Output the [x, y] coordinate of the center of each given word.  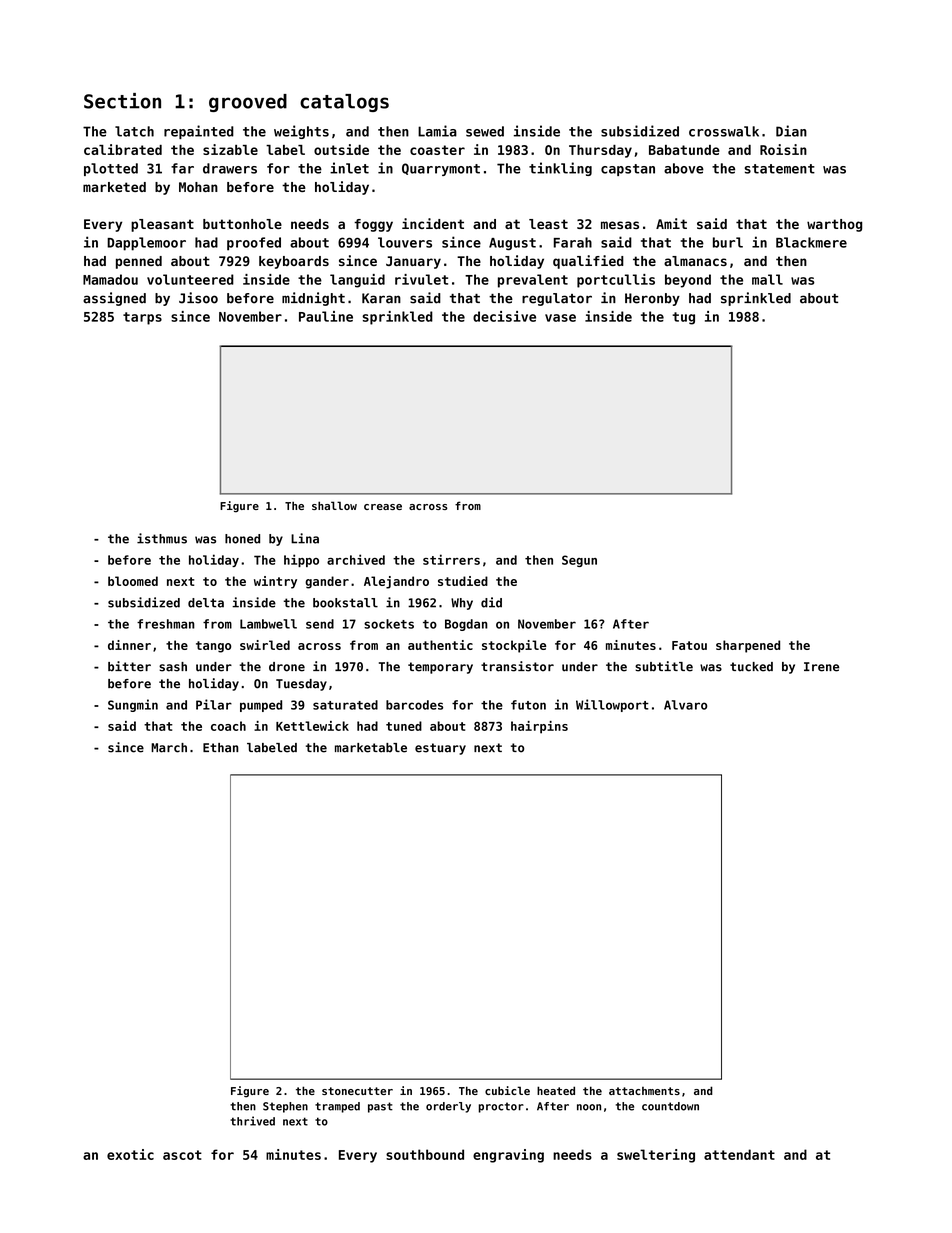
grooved [248, 103]
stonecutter [357, 1091]
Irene [821, 667]
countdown [670, 1106]
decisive [504, 316]
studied [463, 581]
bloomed [133, 581]
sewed [485, 131]
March [169, 748]
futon [528, 705]
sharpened [748, 646]
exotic [130, 1154]
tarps [142, 318]
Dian [791, 131]
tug [683, 318]
